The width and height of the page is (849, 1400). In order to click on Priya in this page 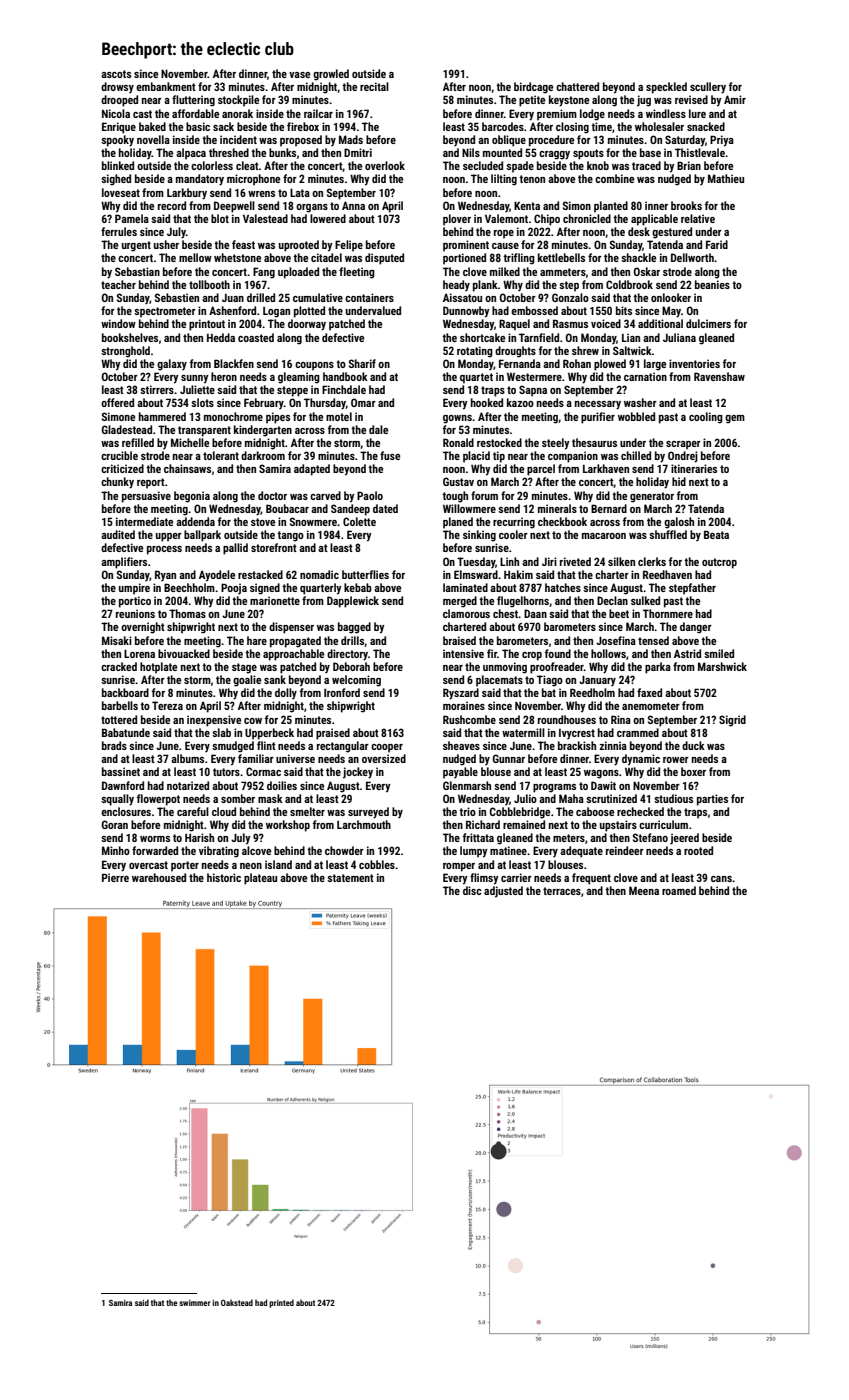, I will do `click(722, 141)`.
